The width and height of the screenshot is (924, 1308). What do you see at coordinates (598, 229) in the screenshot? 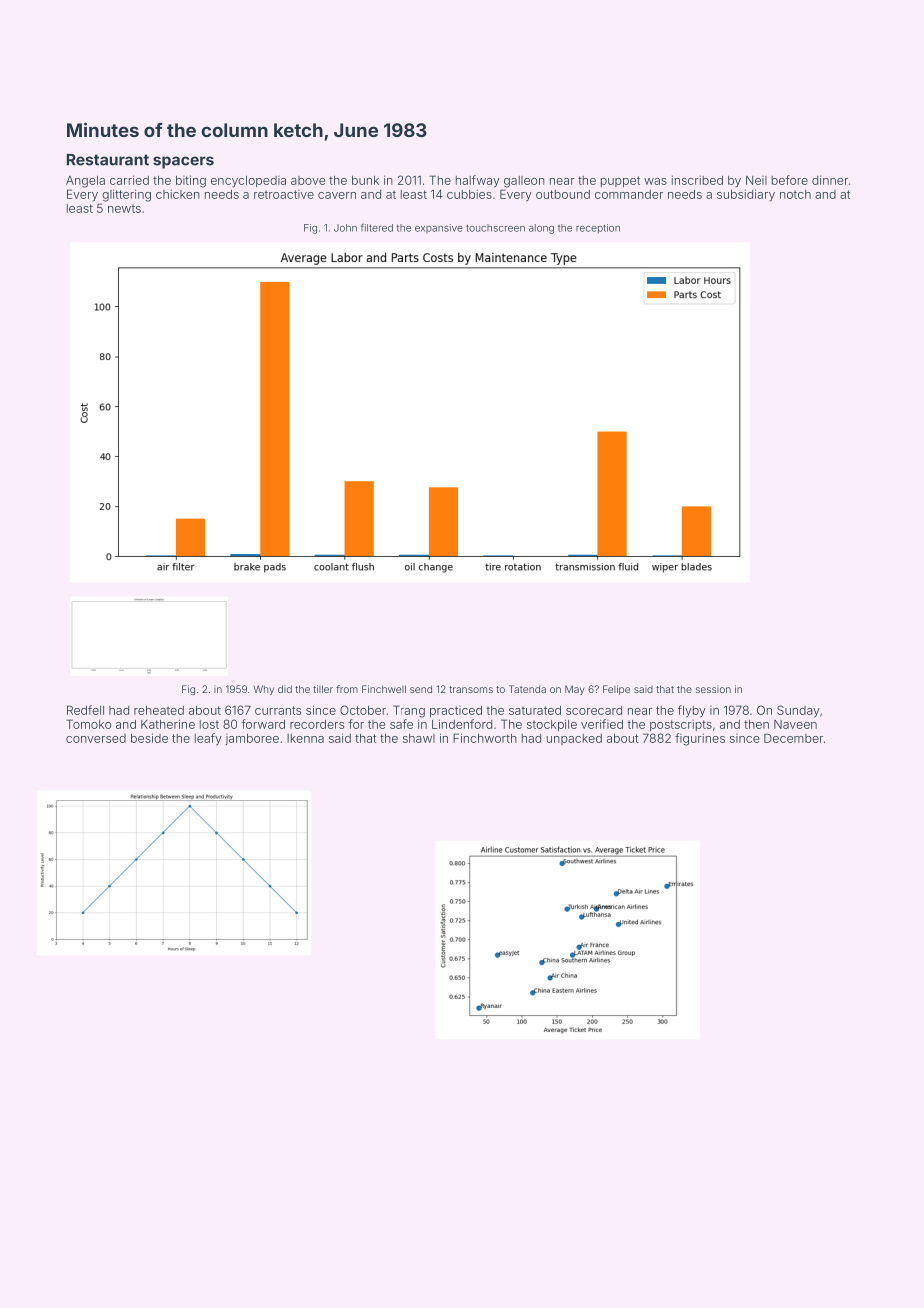
I see `reception` at bounding box center [598, 229].
